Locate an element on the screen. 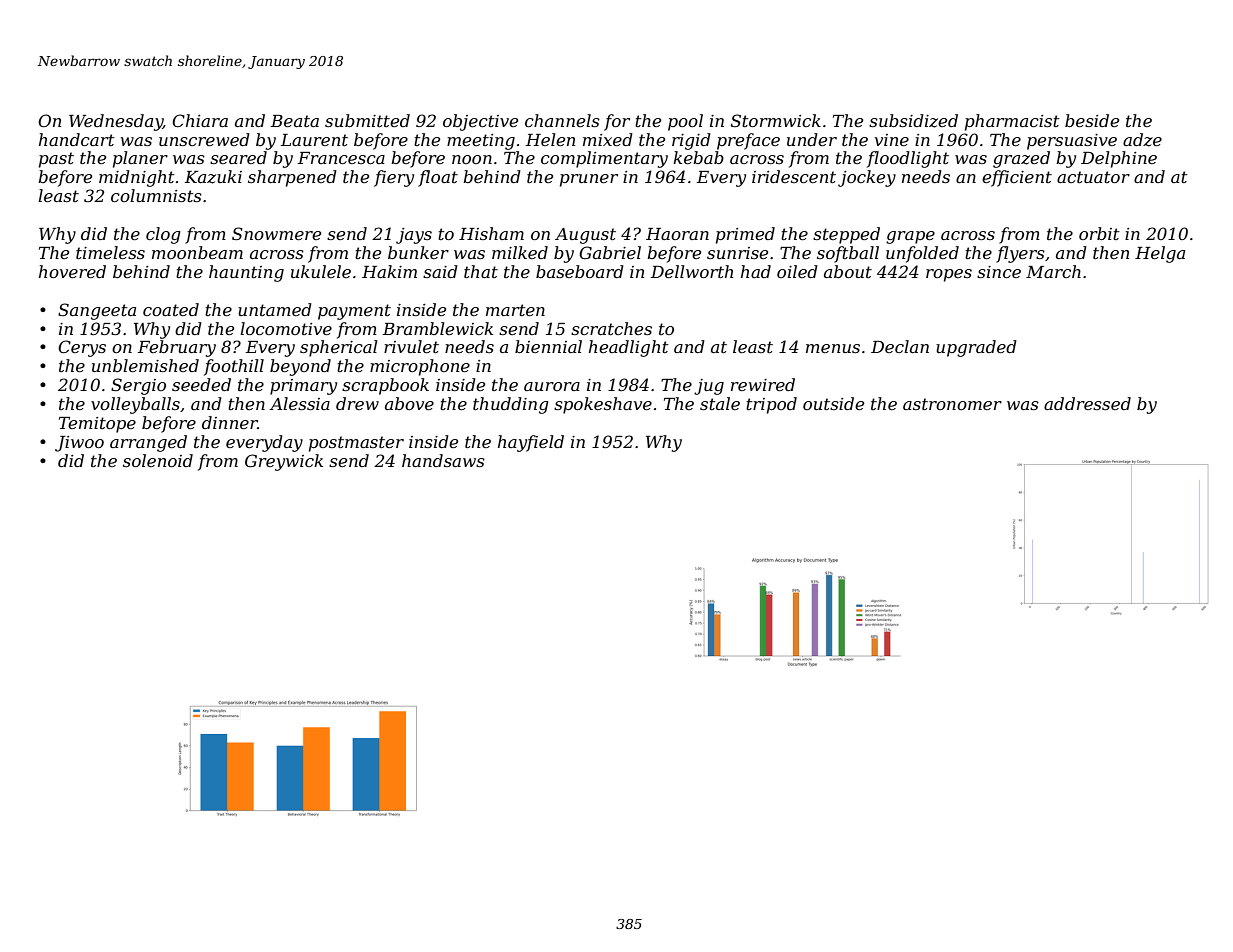  astronomer is located at coordinates (952, 404).
